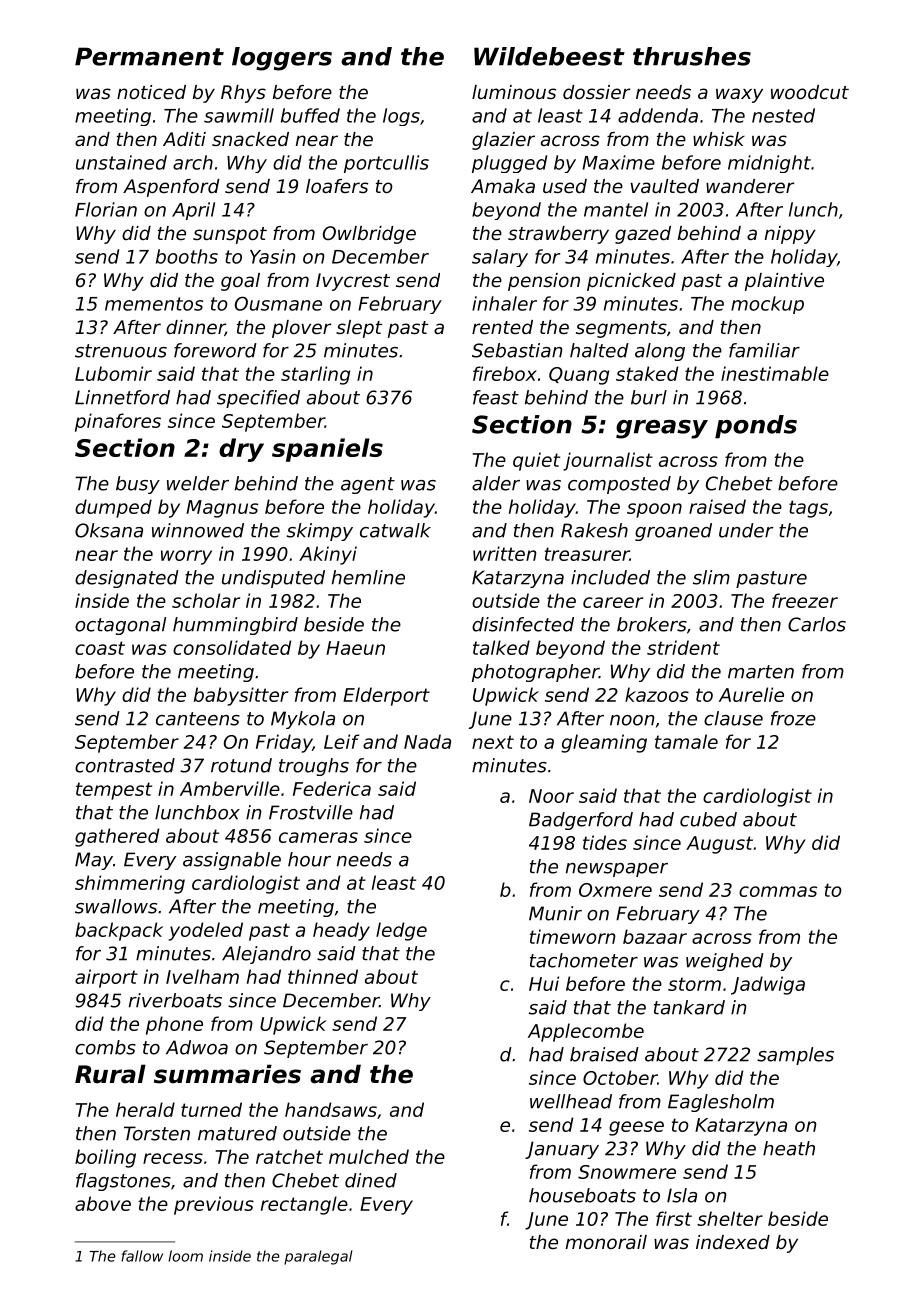  What do you see at coordinates (730, 1218) in the screenshot?
I see `shelter` at bounding box center [730, 1218].
